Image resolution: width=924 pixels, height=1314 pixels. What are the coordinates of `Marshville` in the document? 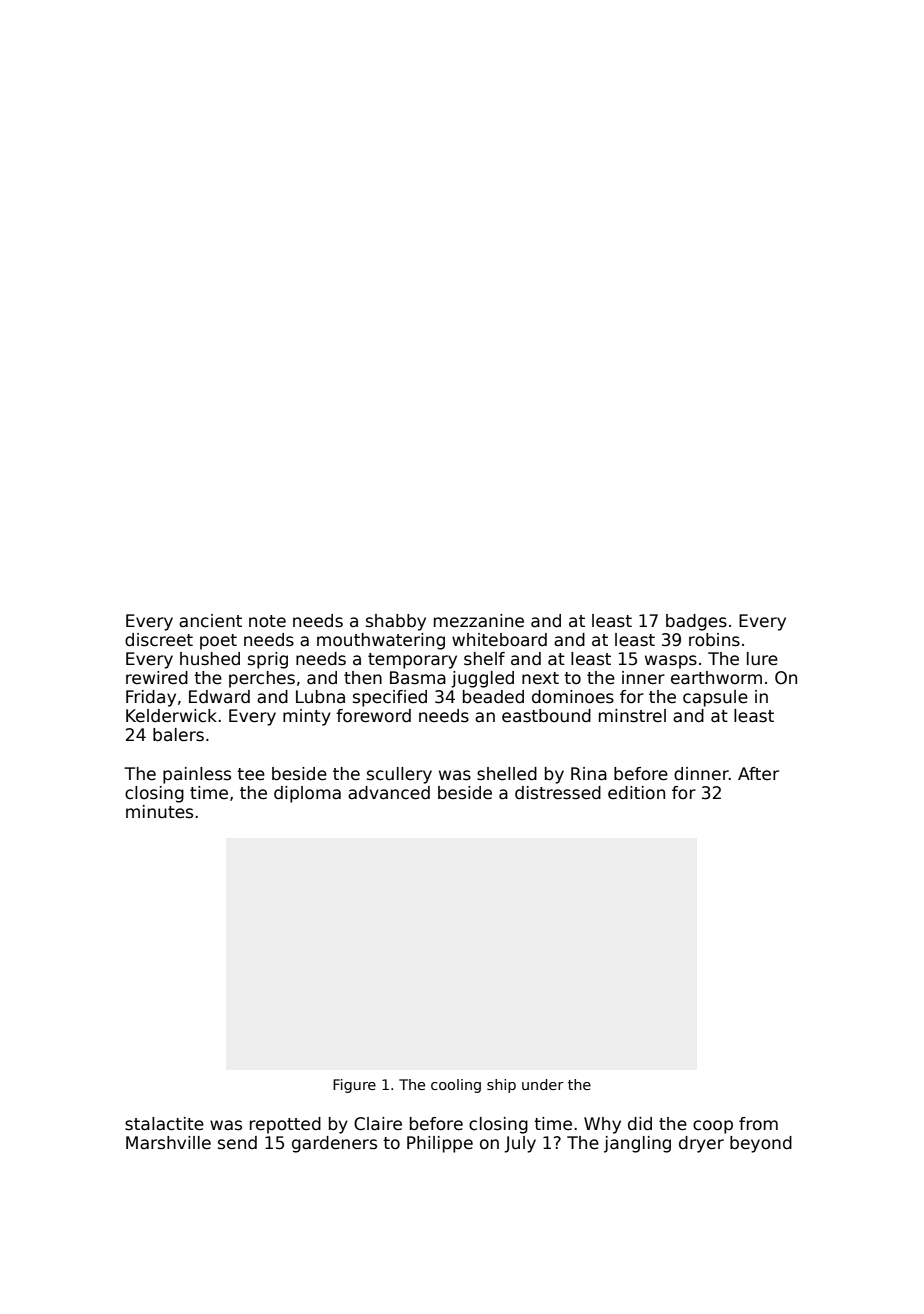 It's located at (168, 1143).
